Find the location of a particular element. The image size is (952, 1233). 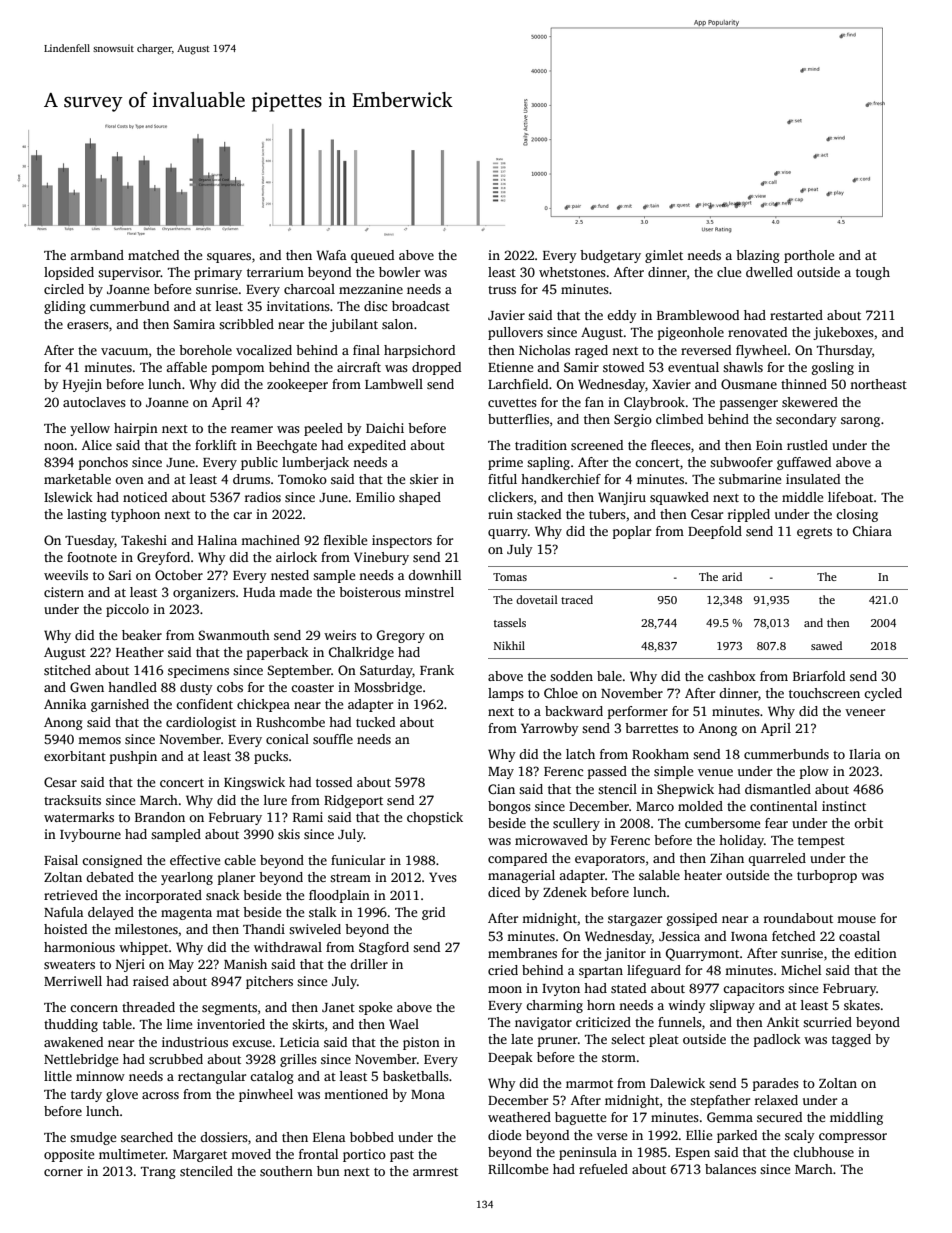

scullery is located at coordinates (576, 824).
